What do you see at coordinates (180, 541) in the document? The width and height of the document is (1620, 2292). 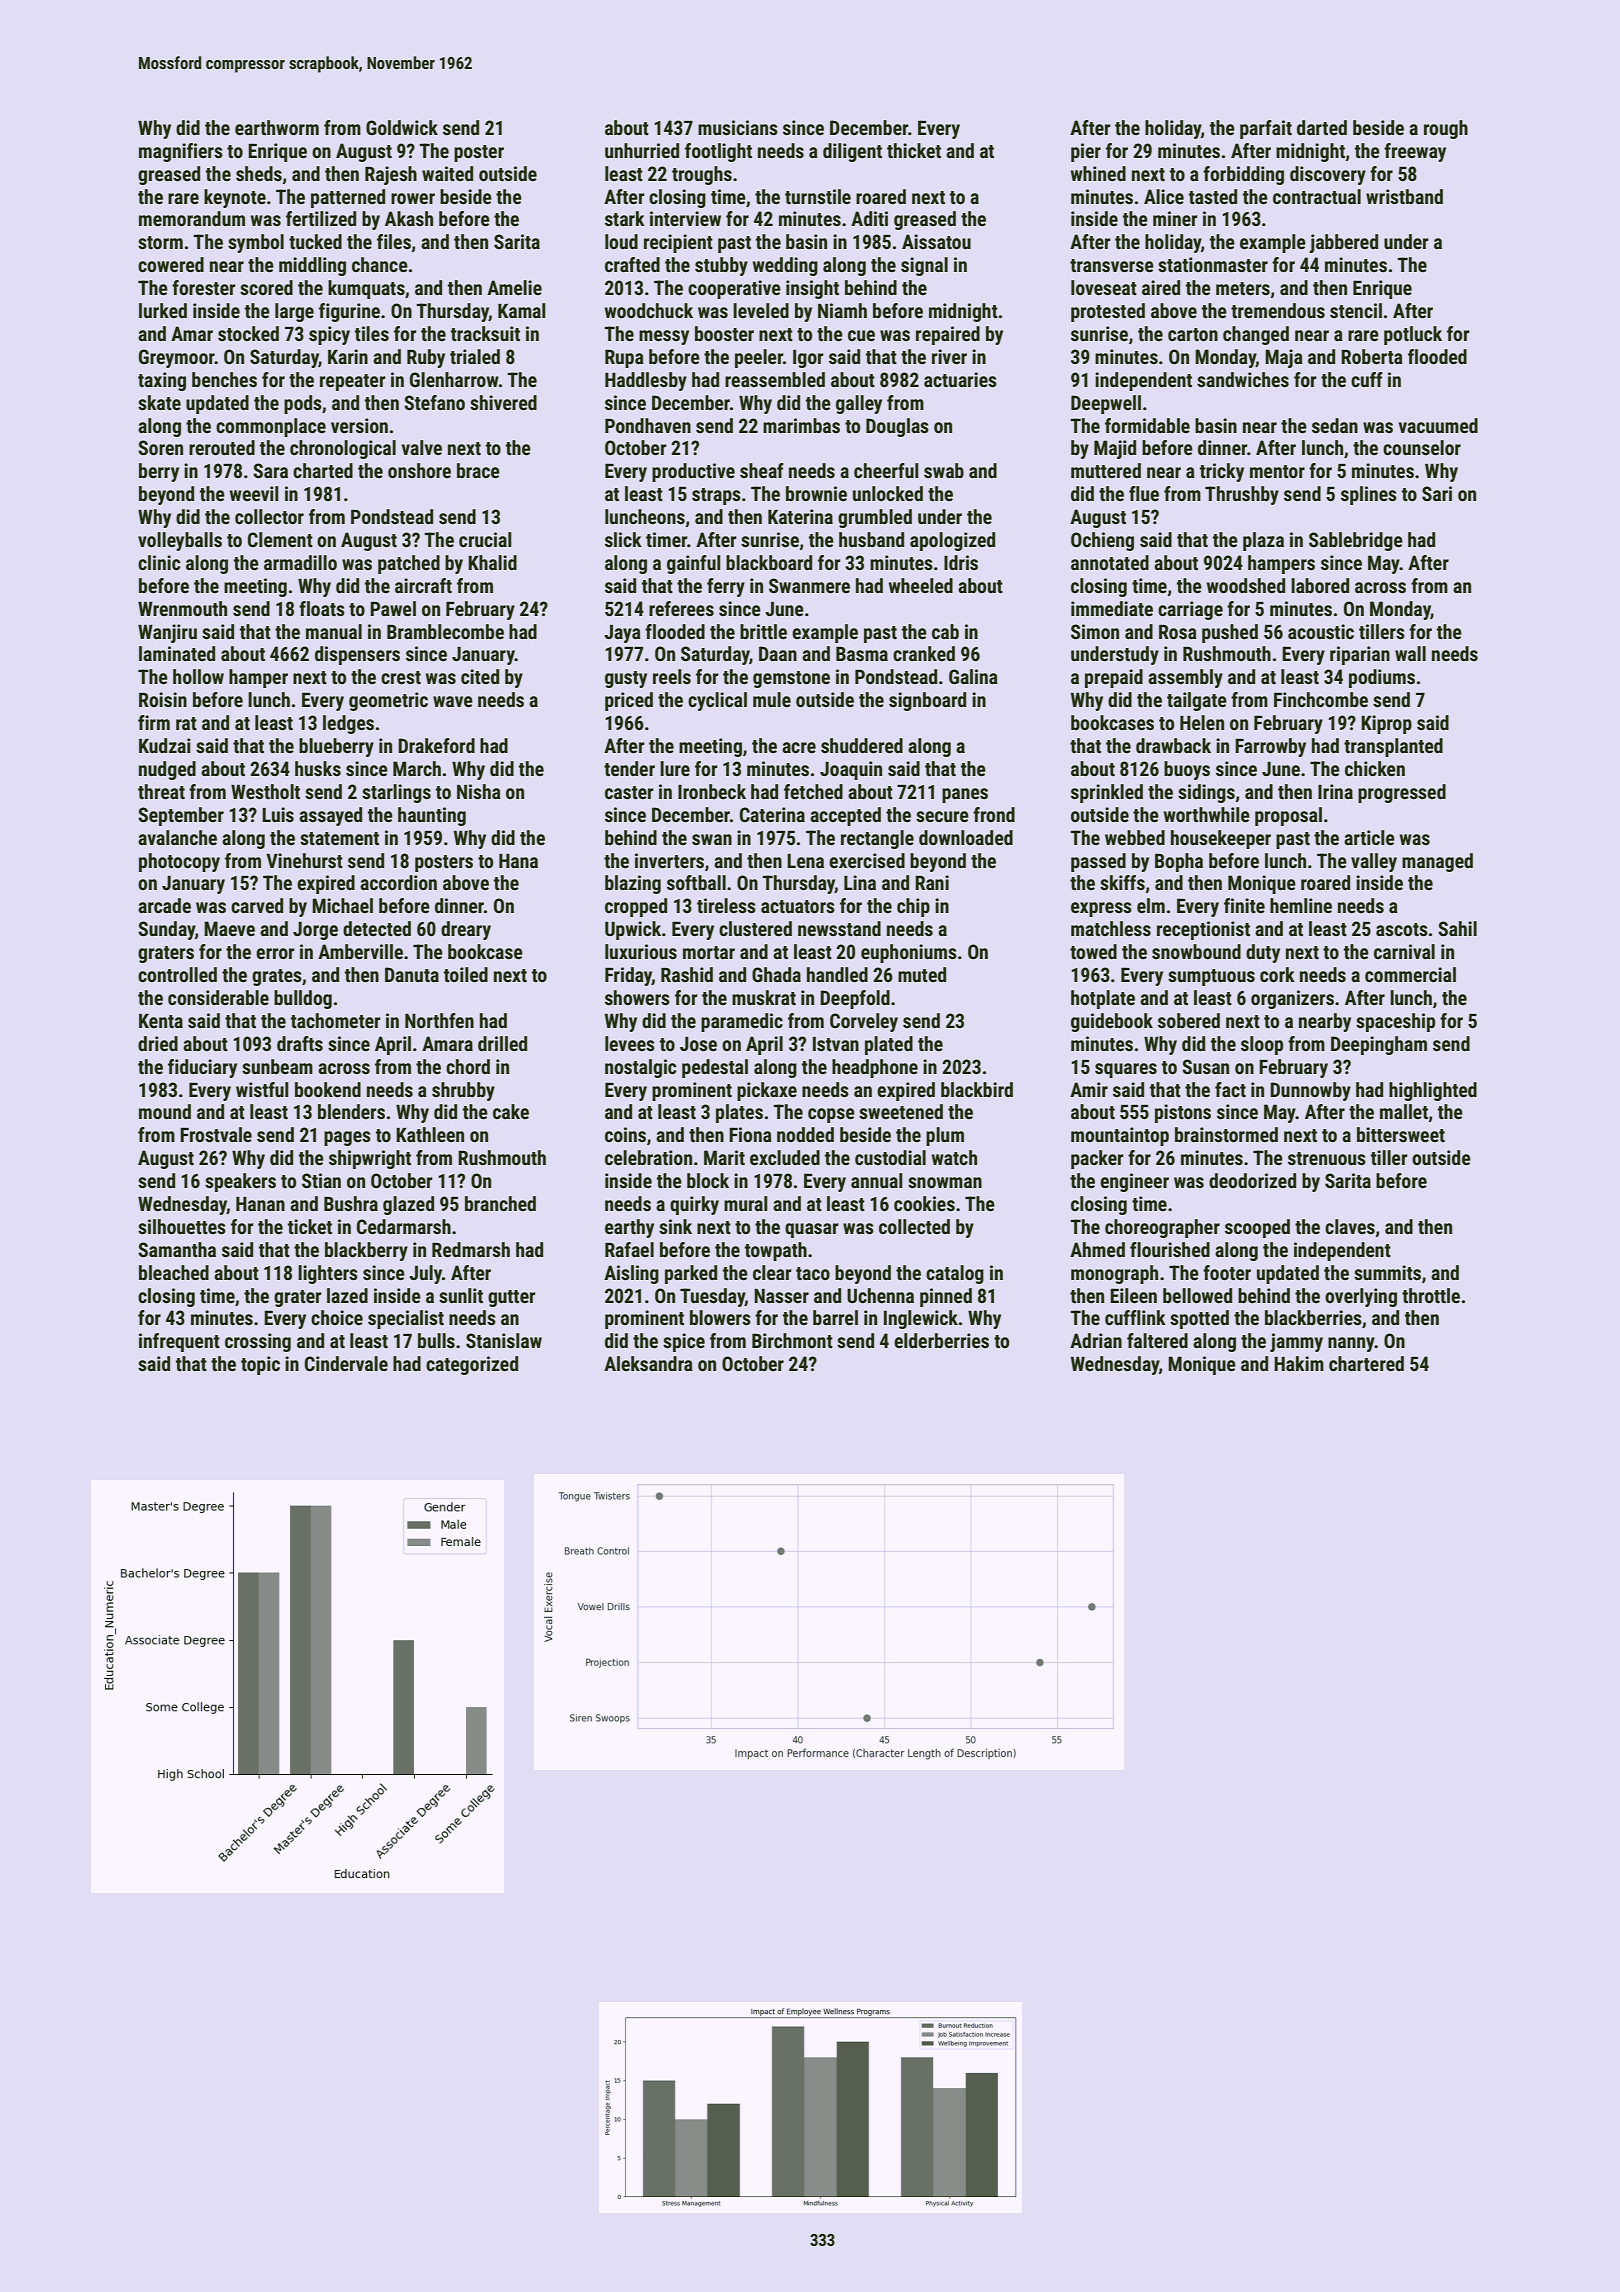 I see `volleyballs` at bounding box center [180, 541].
